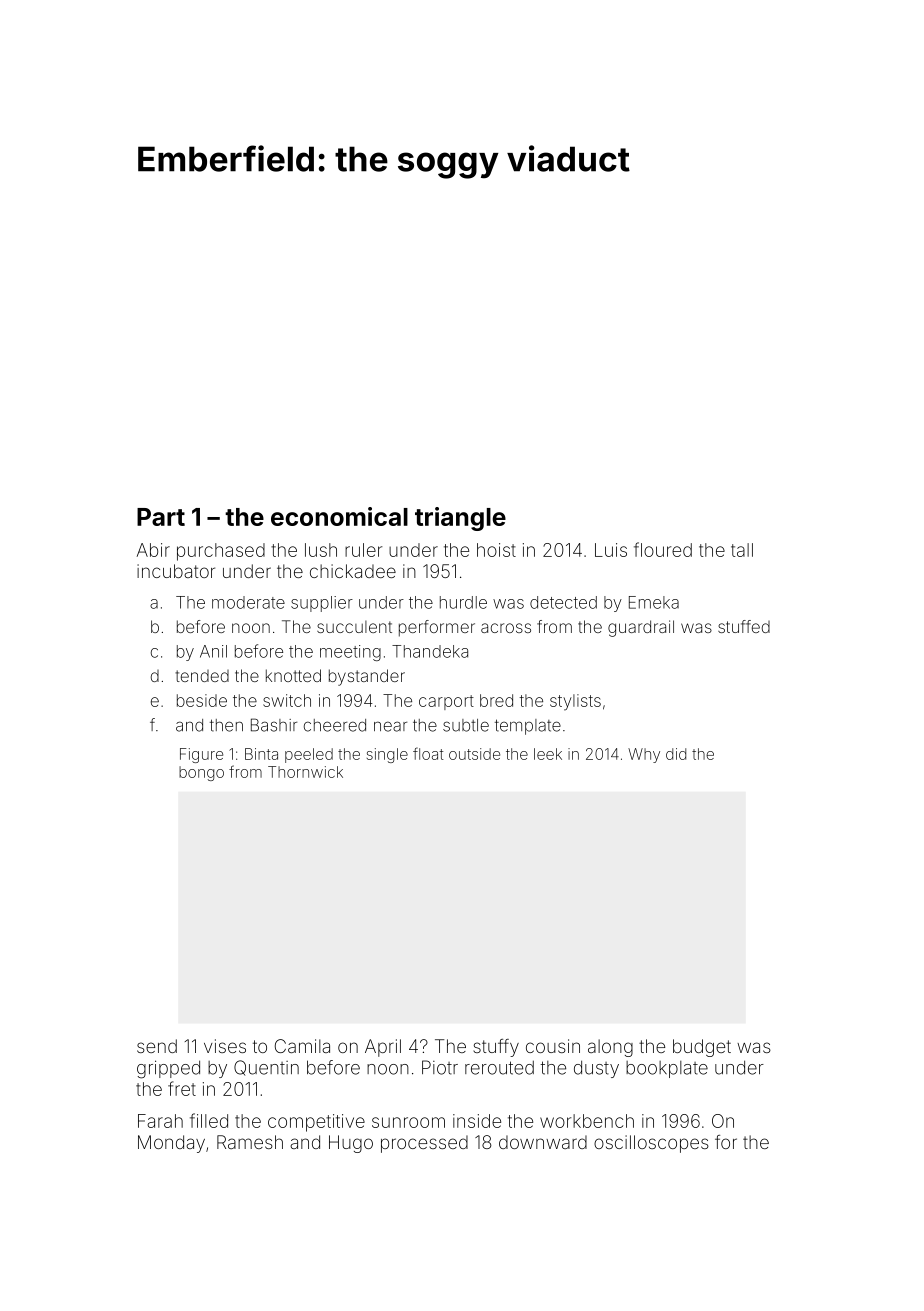 The height and width of the screenshot is (1311, 924). I want to click on along, so click(610, 1048).
